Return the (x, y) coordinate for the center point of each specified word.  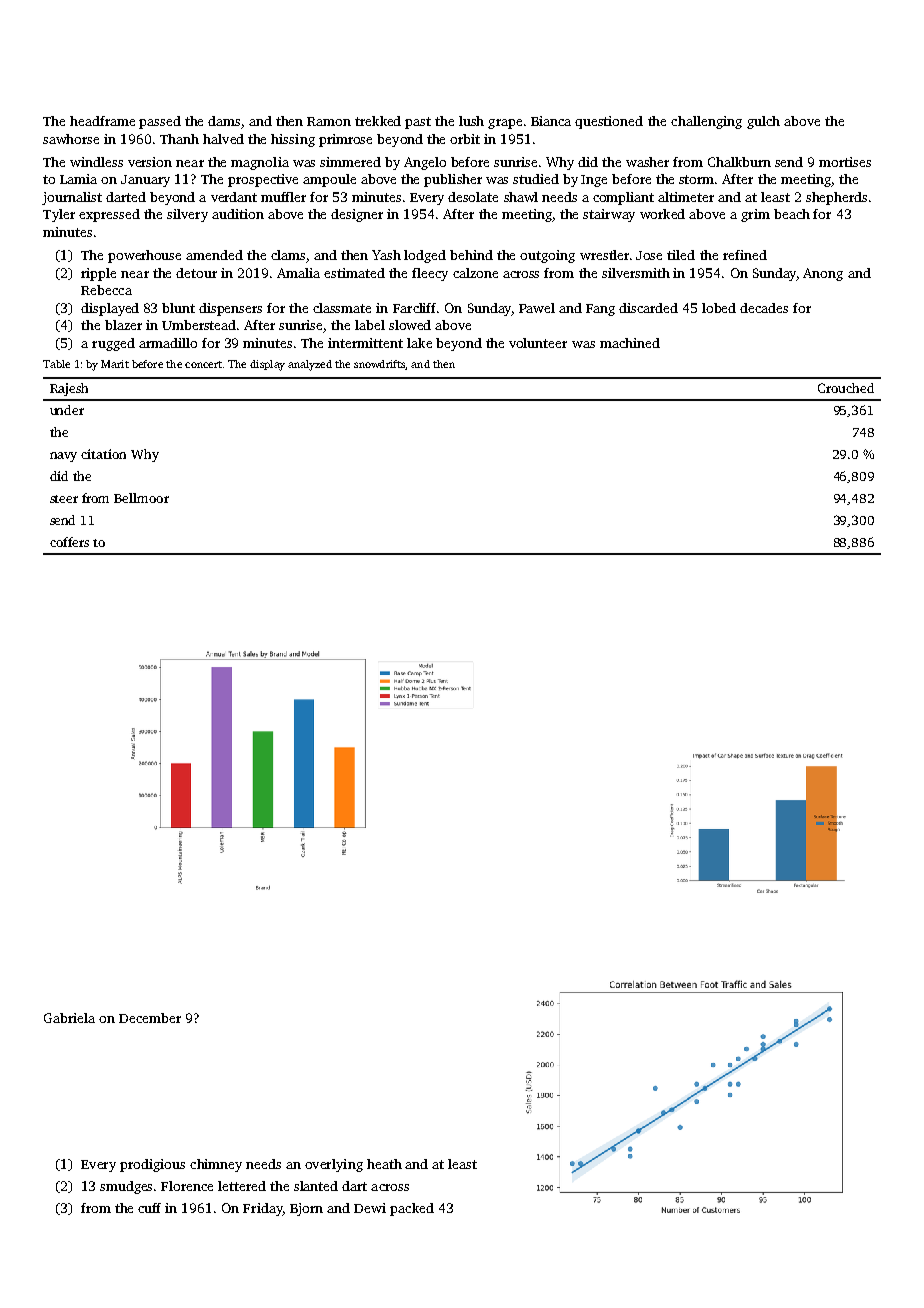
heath (384, 1164)
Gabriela (69, 1018)
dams (224, 121)
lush (471, 121)
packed (412, 1209)
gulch (763, 122)
